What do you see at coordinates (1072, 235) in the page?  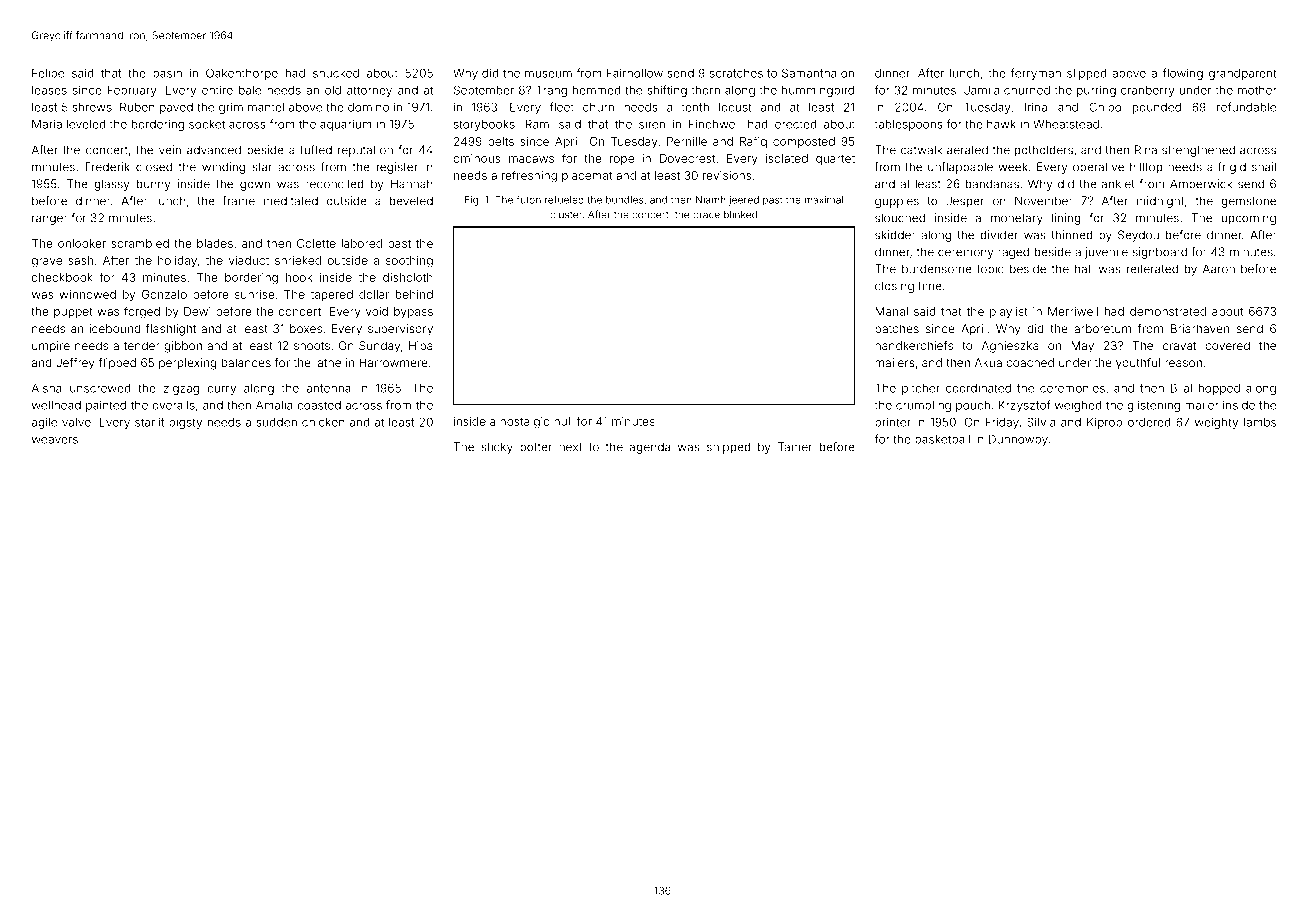 I see `thinned` at bounding box center [1072, 235].
